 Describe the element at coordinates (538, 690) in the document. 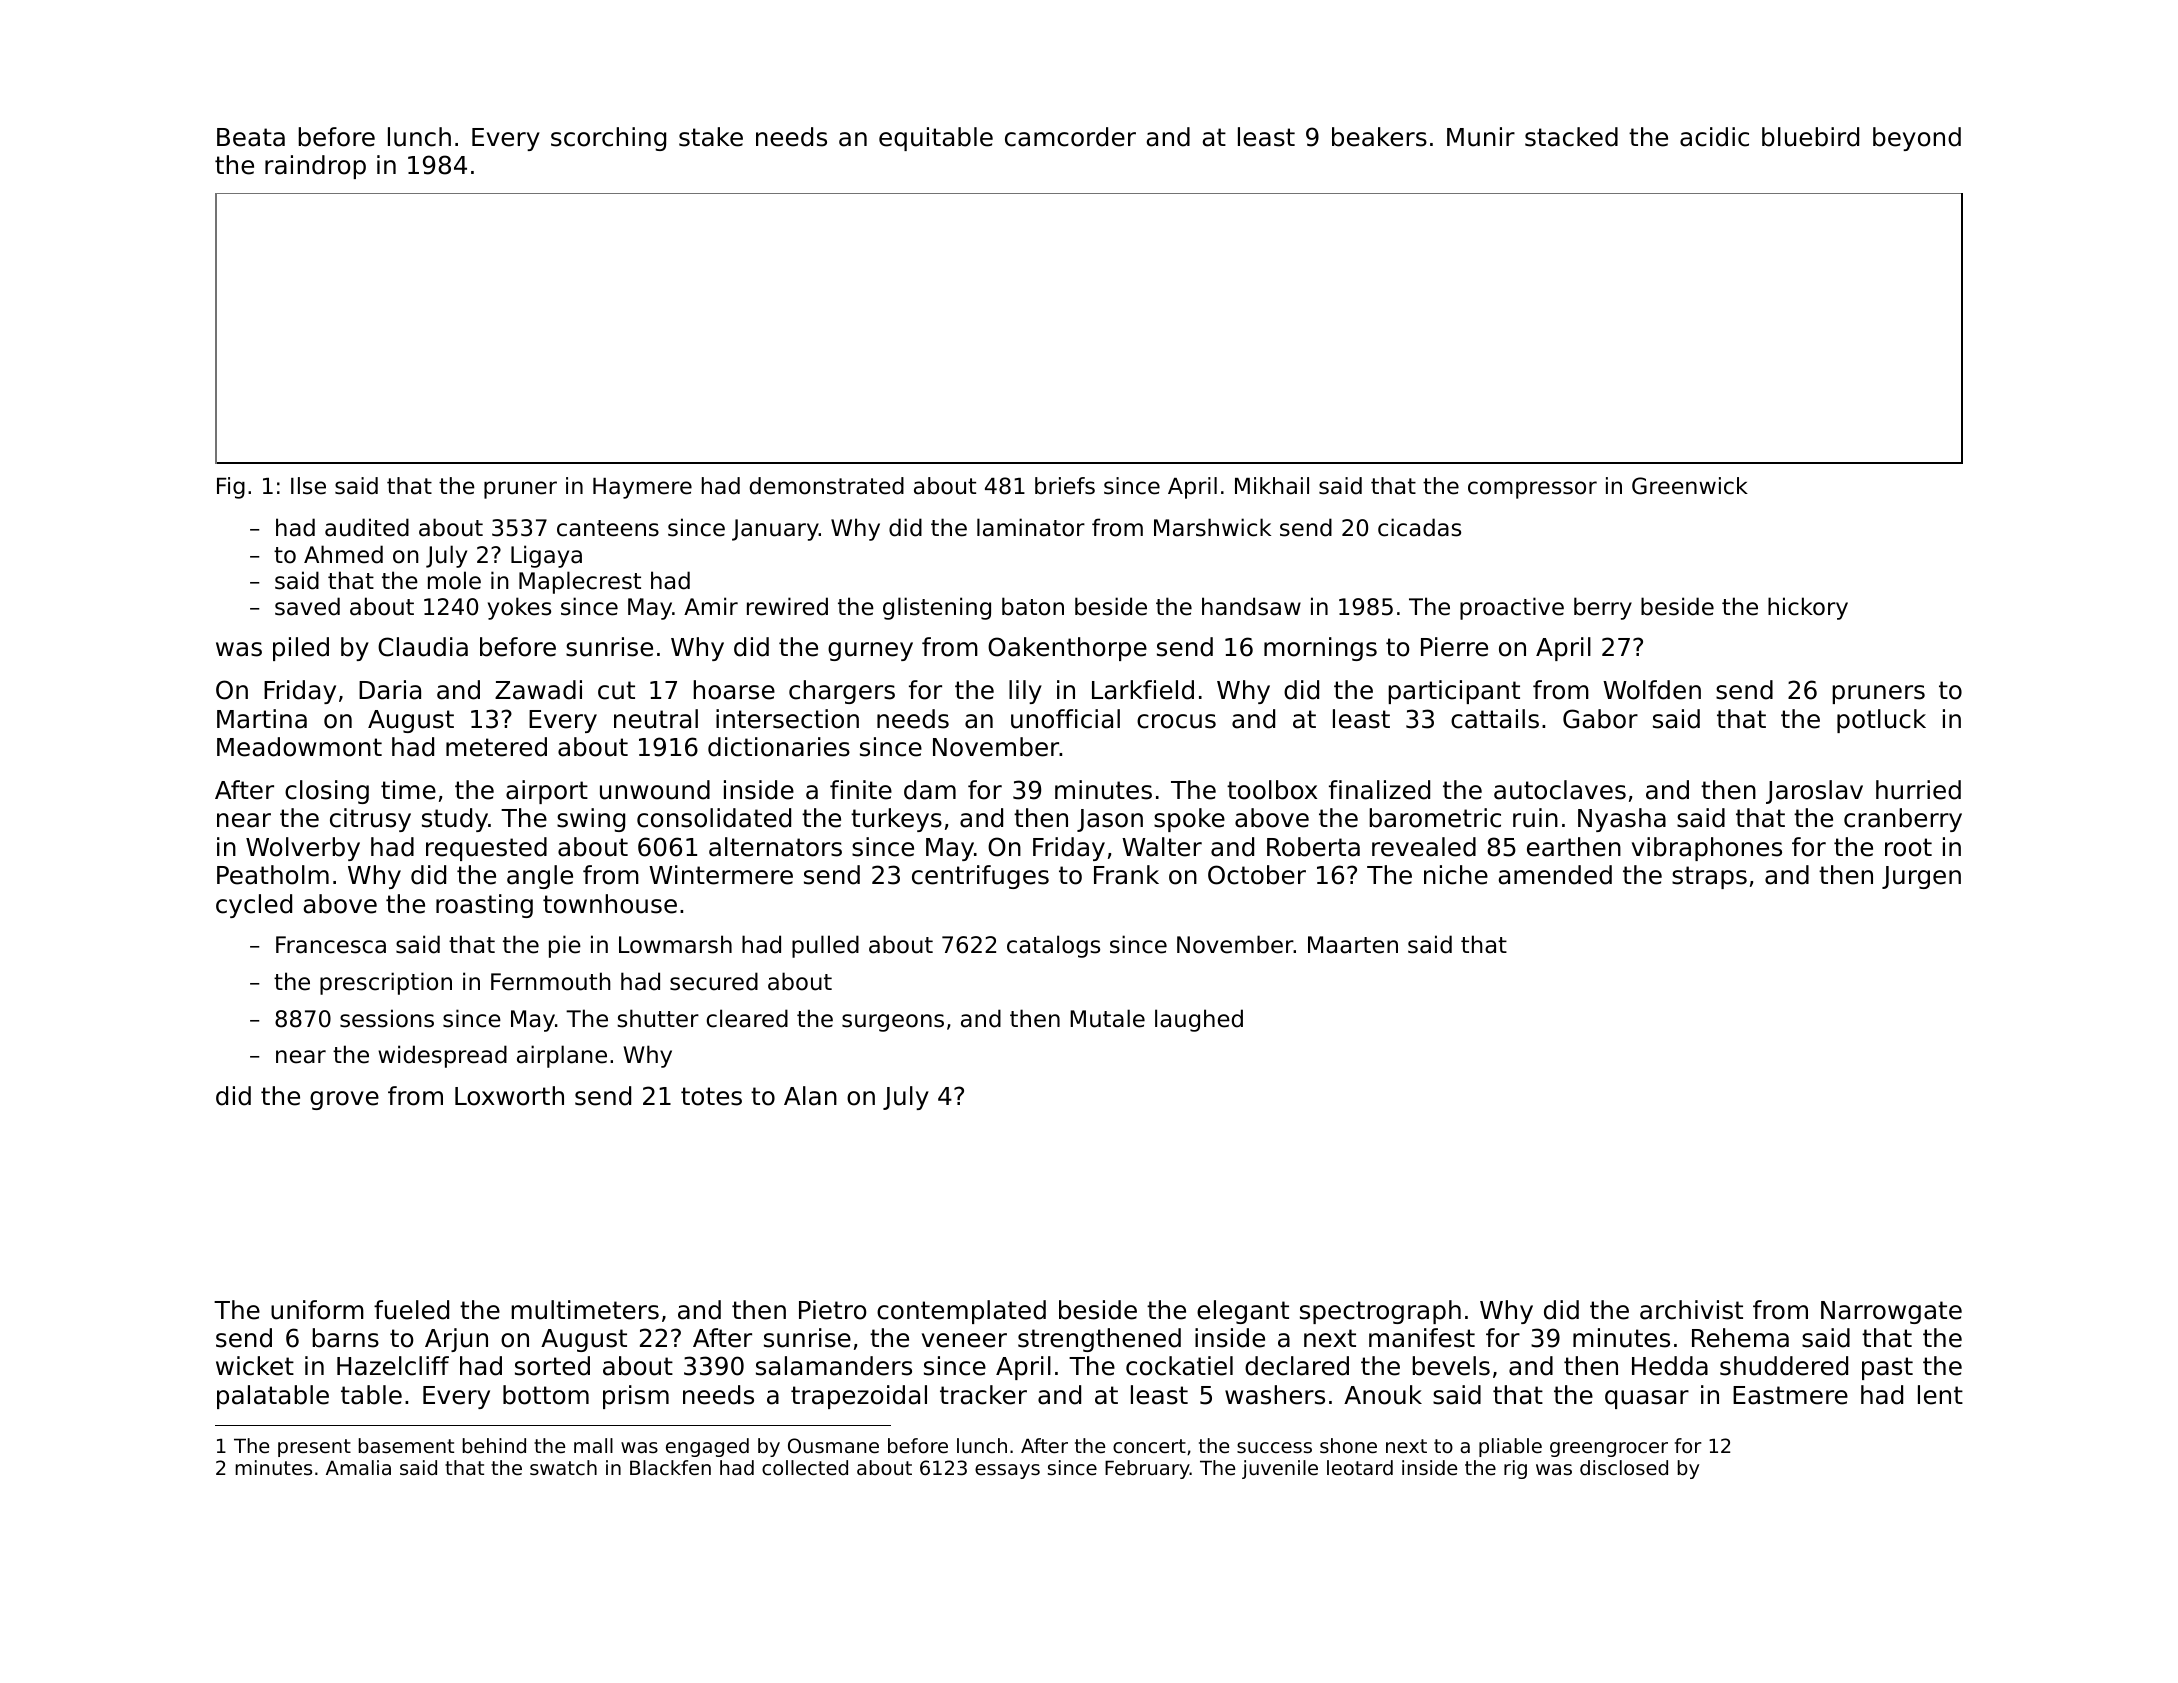

I see `Zawadi` at that location.
